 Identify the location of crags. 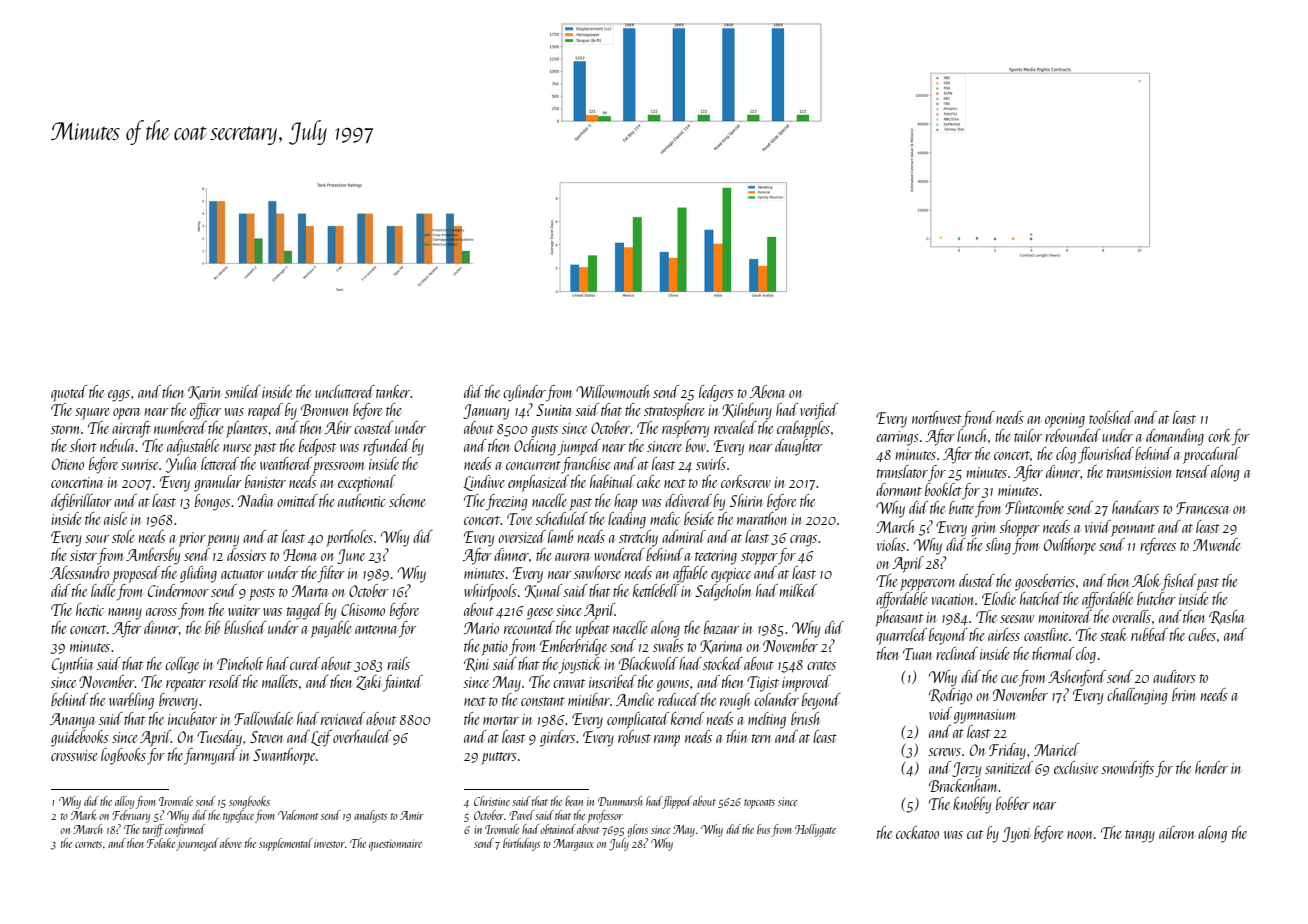
(803, 541).
